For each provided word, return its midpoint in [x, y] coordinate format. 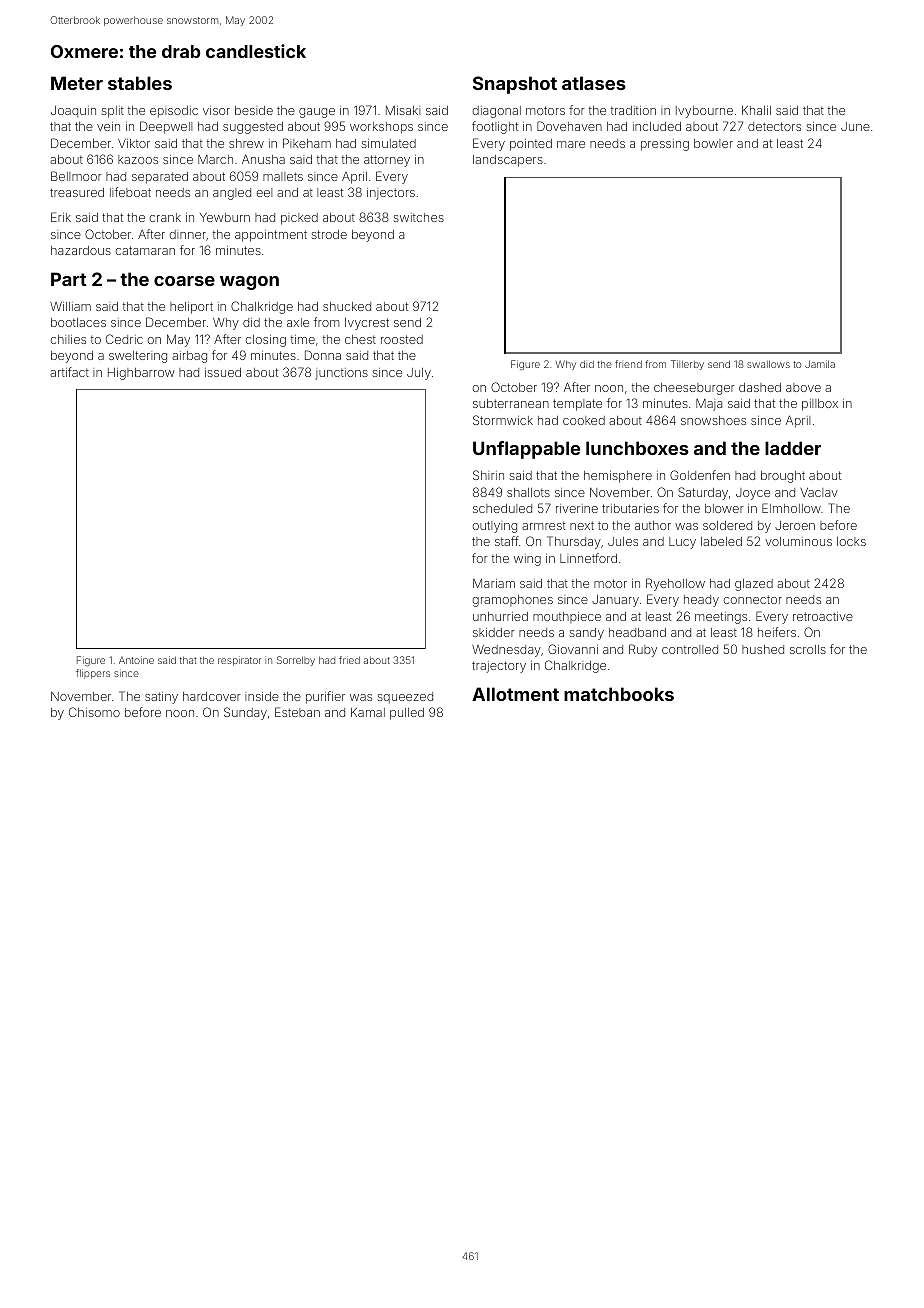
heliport [191, 308]
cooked [584, 420]
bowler [713, 143]
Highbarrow [141, 374]
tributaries [630, 508]
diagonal [497, 112]
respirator [239, 661]
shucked [347, 306]
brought [783, 477]
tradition [633, 110]
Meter [77, 83]
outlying [495, 527]
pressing [665, 145]
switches [418, 217]
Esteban [297, 712]
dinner [188, 234]
